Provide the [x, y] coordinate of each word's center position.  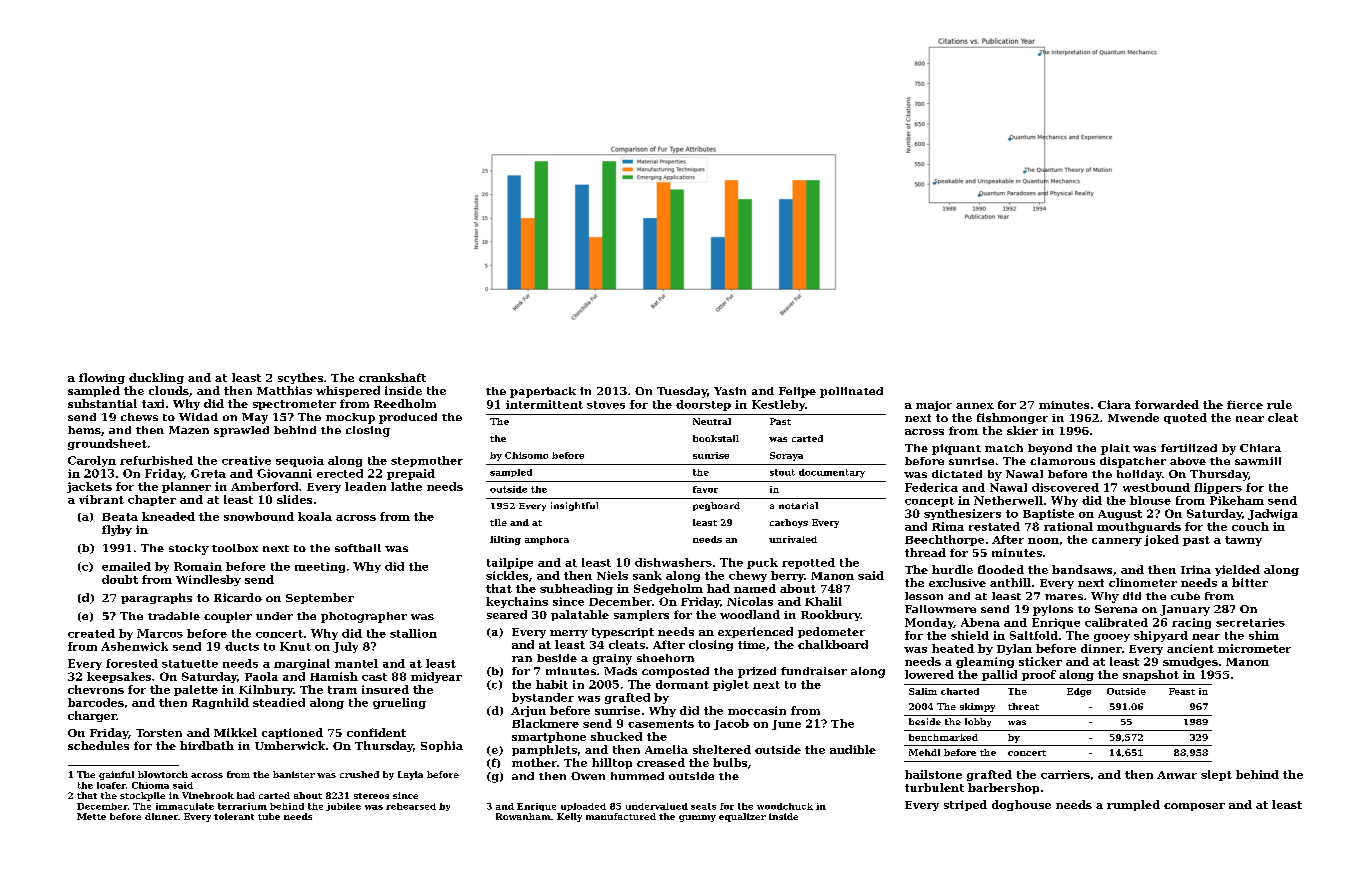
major [934, 406]
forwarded [1167, 404]
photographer [364, 617]
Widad [198, 417]
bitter [1250, 582]
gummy [697, 818]
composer [1194, 807]
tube [269, 816]
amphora [547, 540]
